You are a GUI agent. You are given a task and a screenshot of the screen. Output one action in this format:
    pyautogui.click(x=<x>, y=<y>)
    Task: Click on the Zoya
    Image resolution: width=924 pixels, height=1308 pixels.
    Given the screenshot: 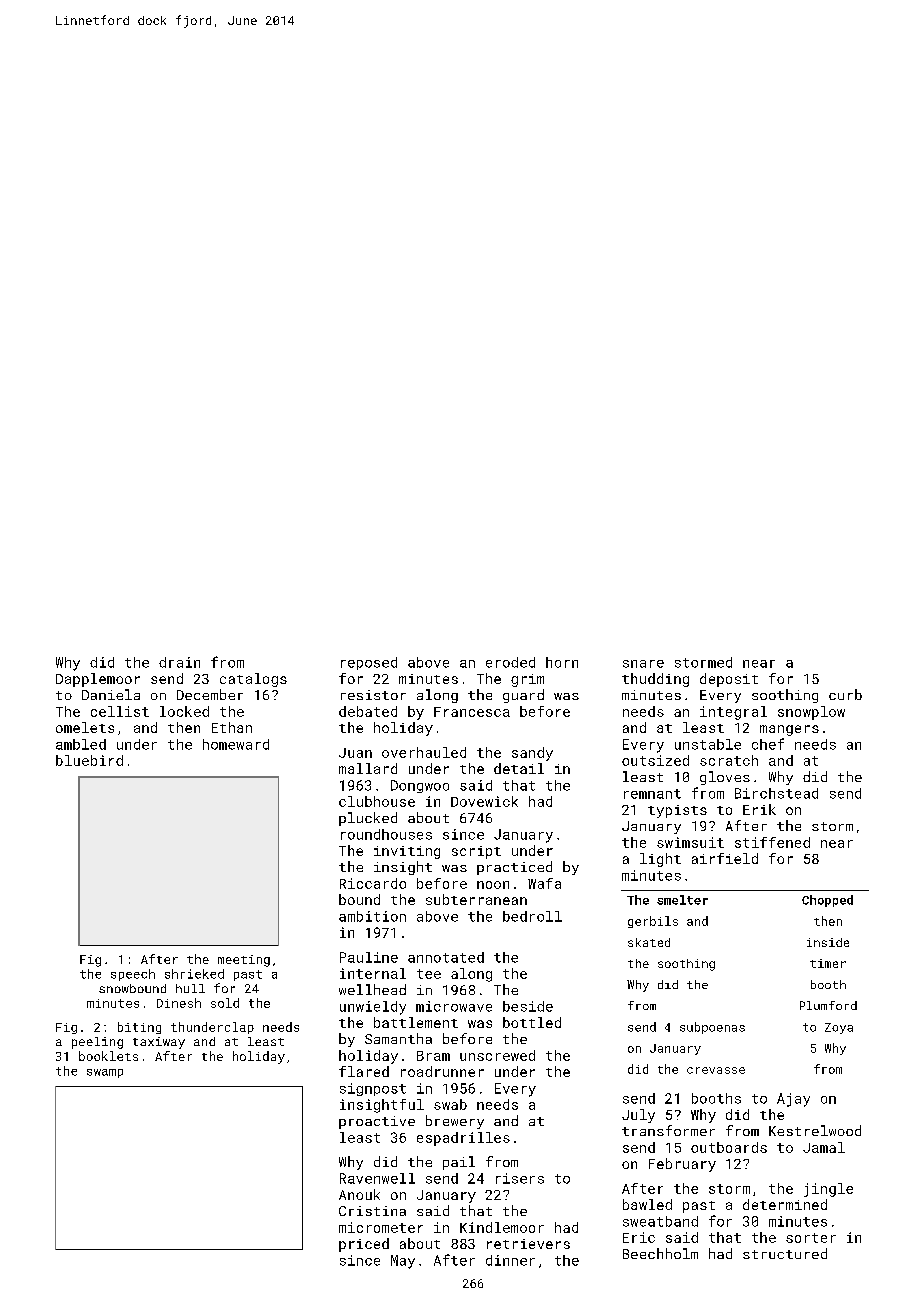 What is the action you would take?
    pyautogui.click(x=839, y=1028)
